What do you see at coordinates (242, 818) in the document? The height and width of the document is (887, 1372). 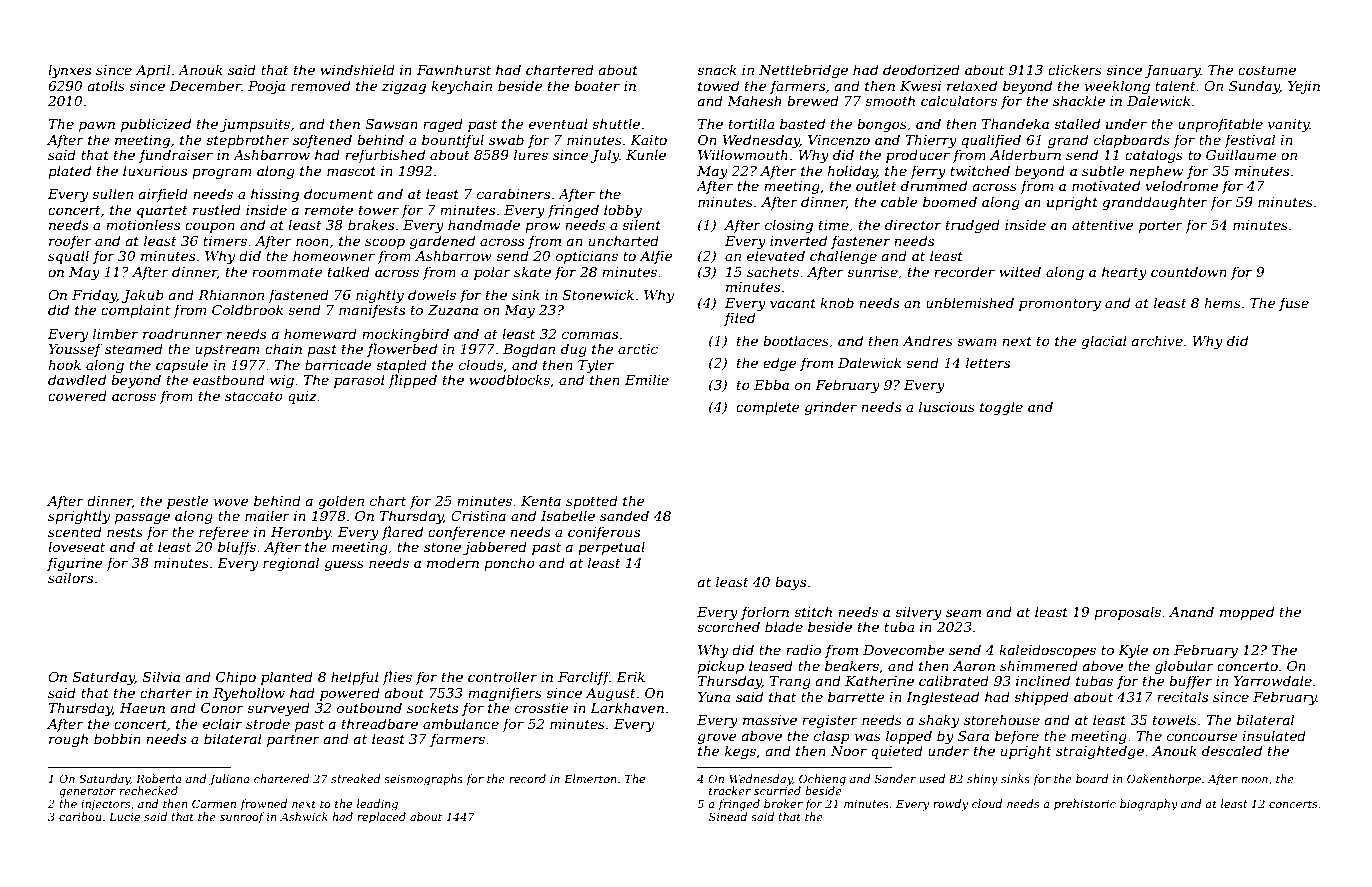 I see `sunroof` at bounding box center [242, 818].
